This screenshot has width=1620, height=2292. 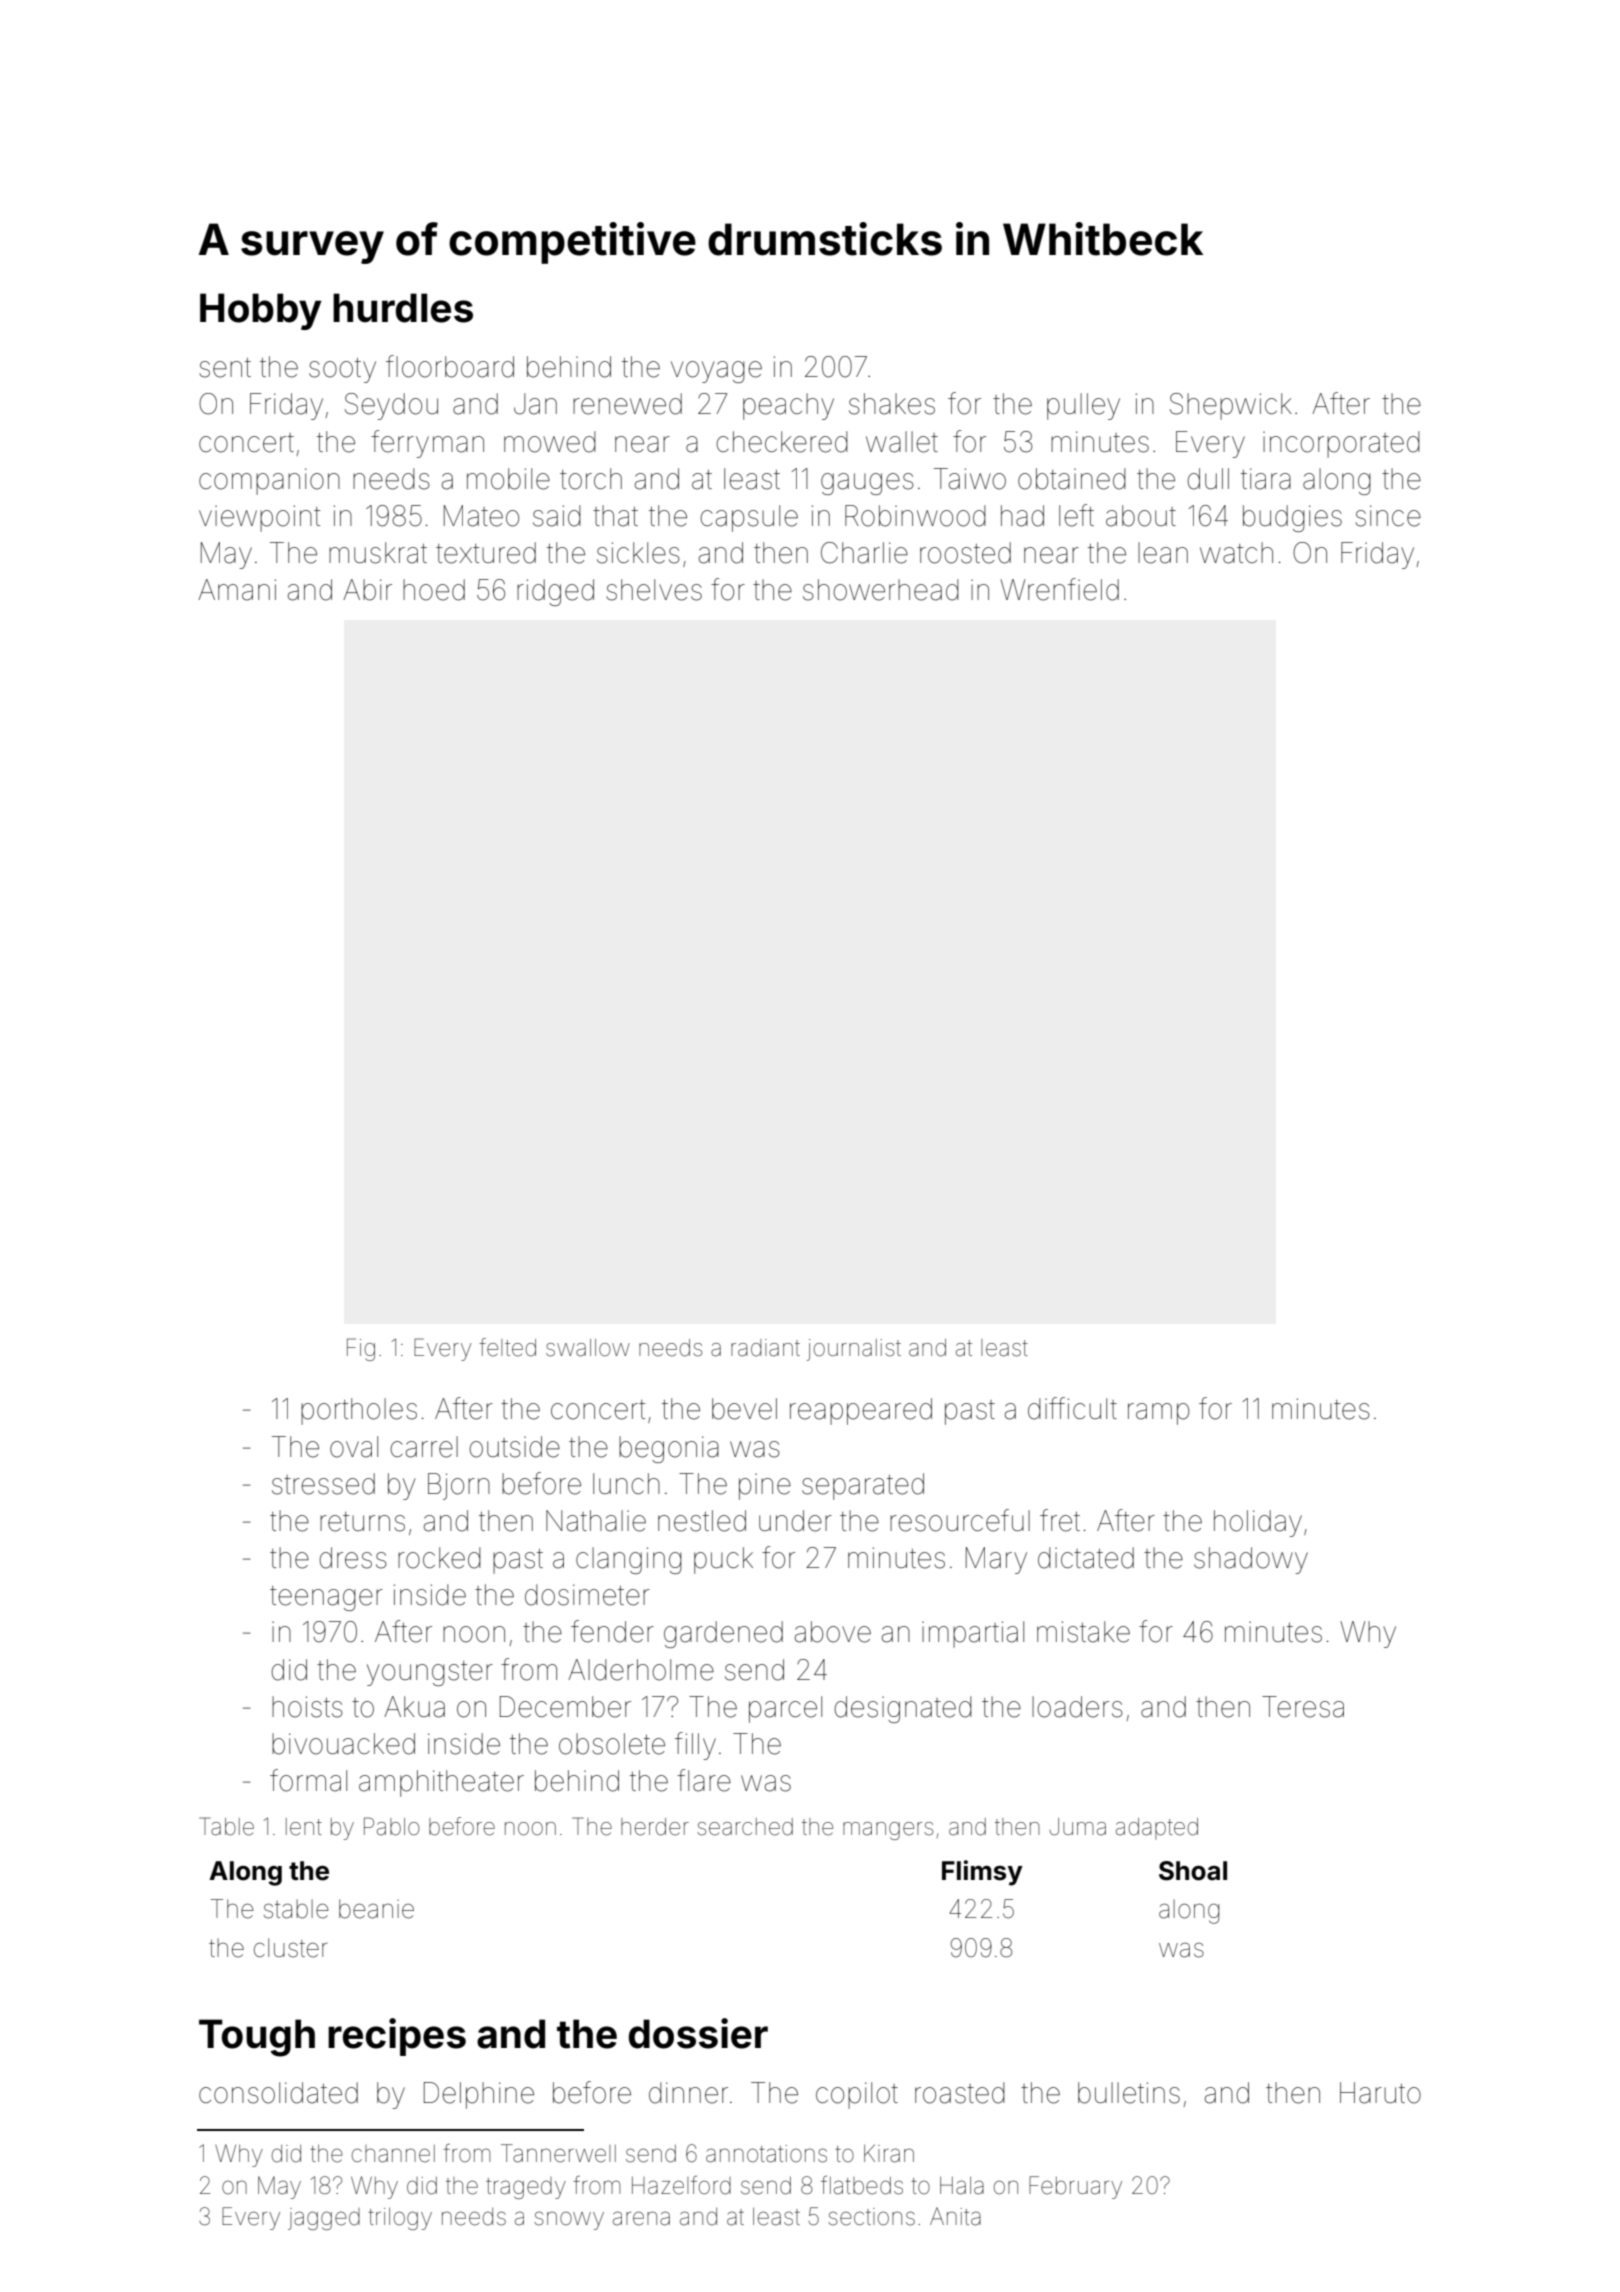 I want to click on Seydou, so click(x=391, y=406).
